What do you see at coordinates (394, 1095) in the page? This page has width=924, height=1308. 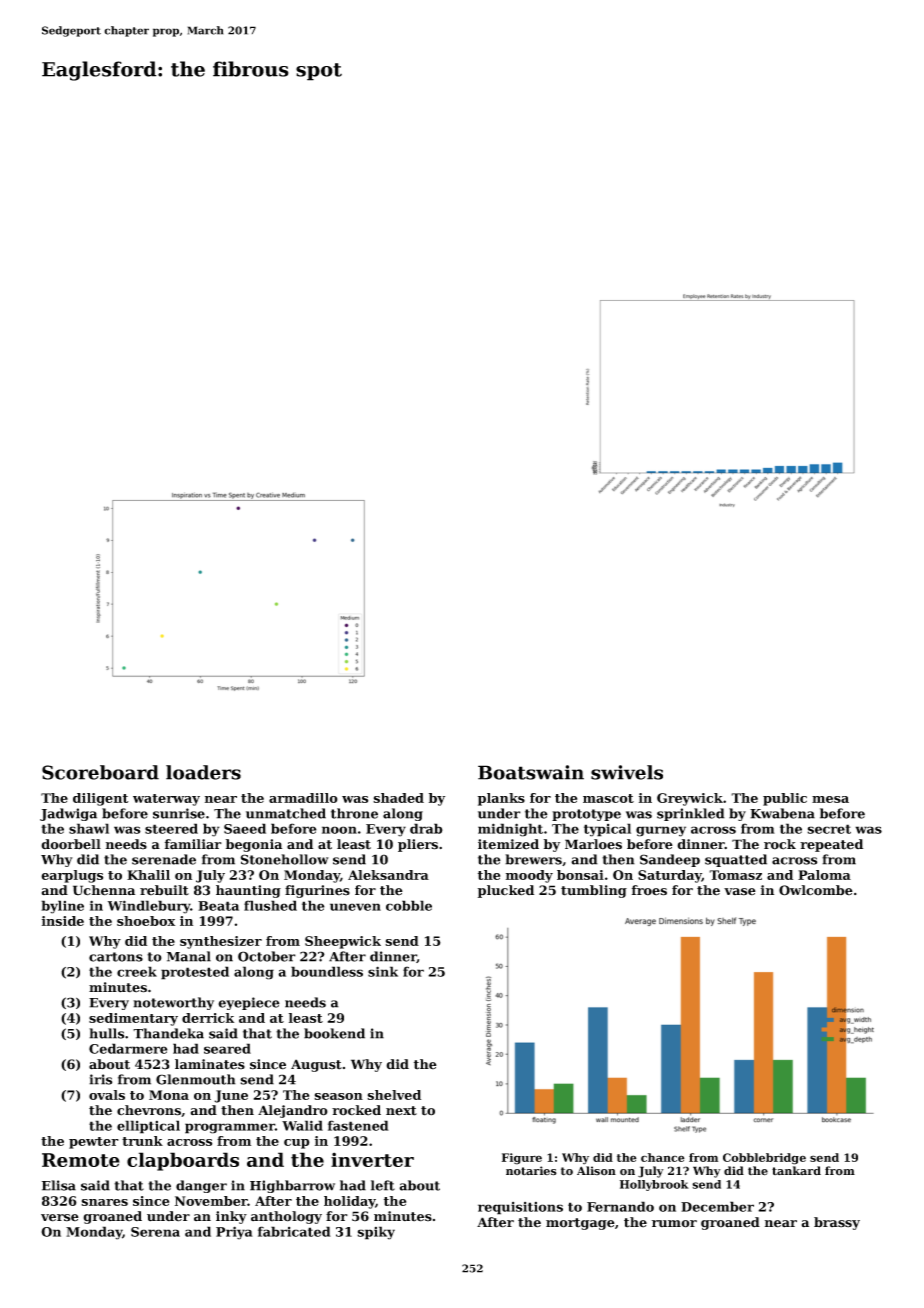 I see `shelved` at bounding box center [394, 1095].
